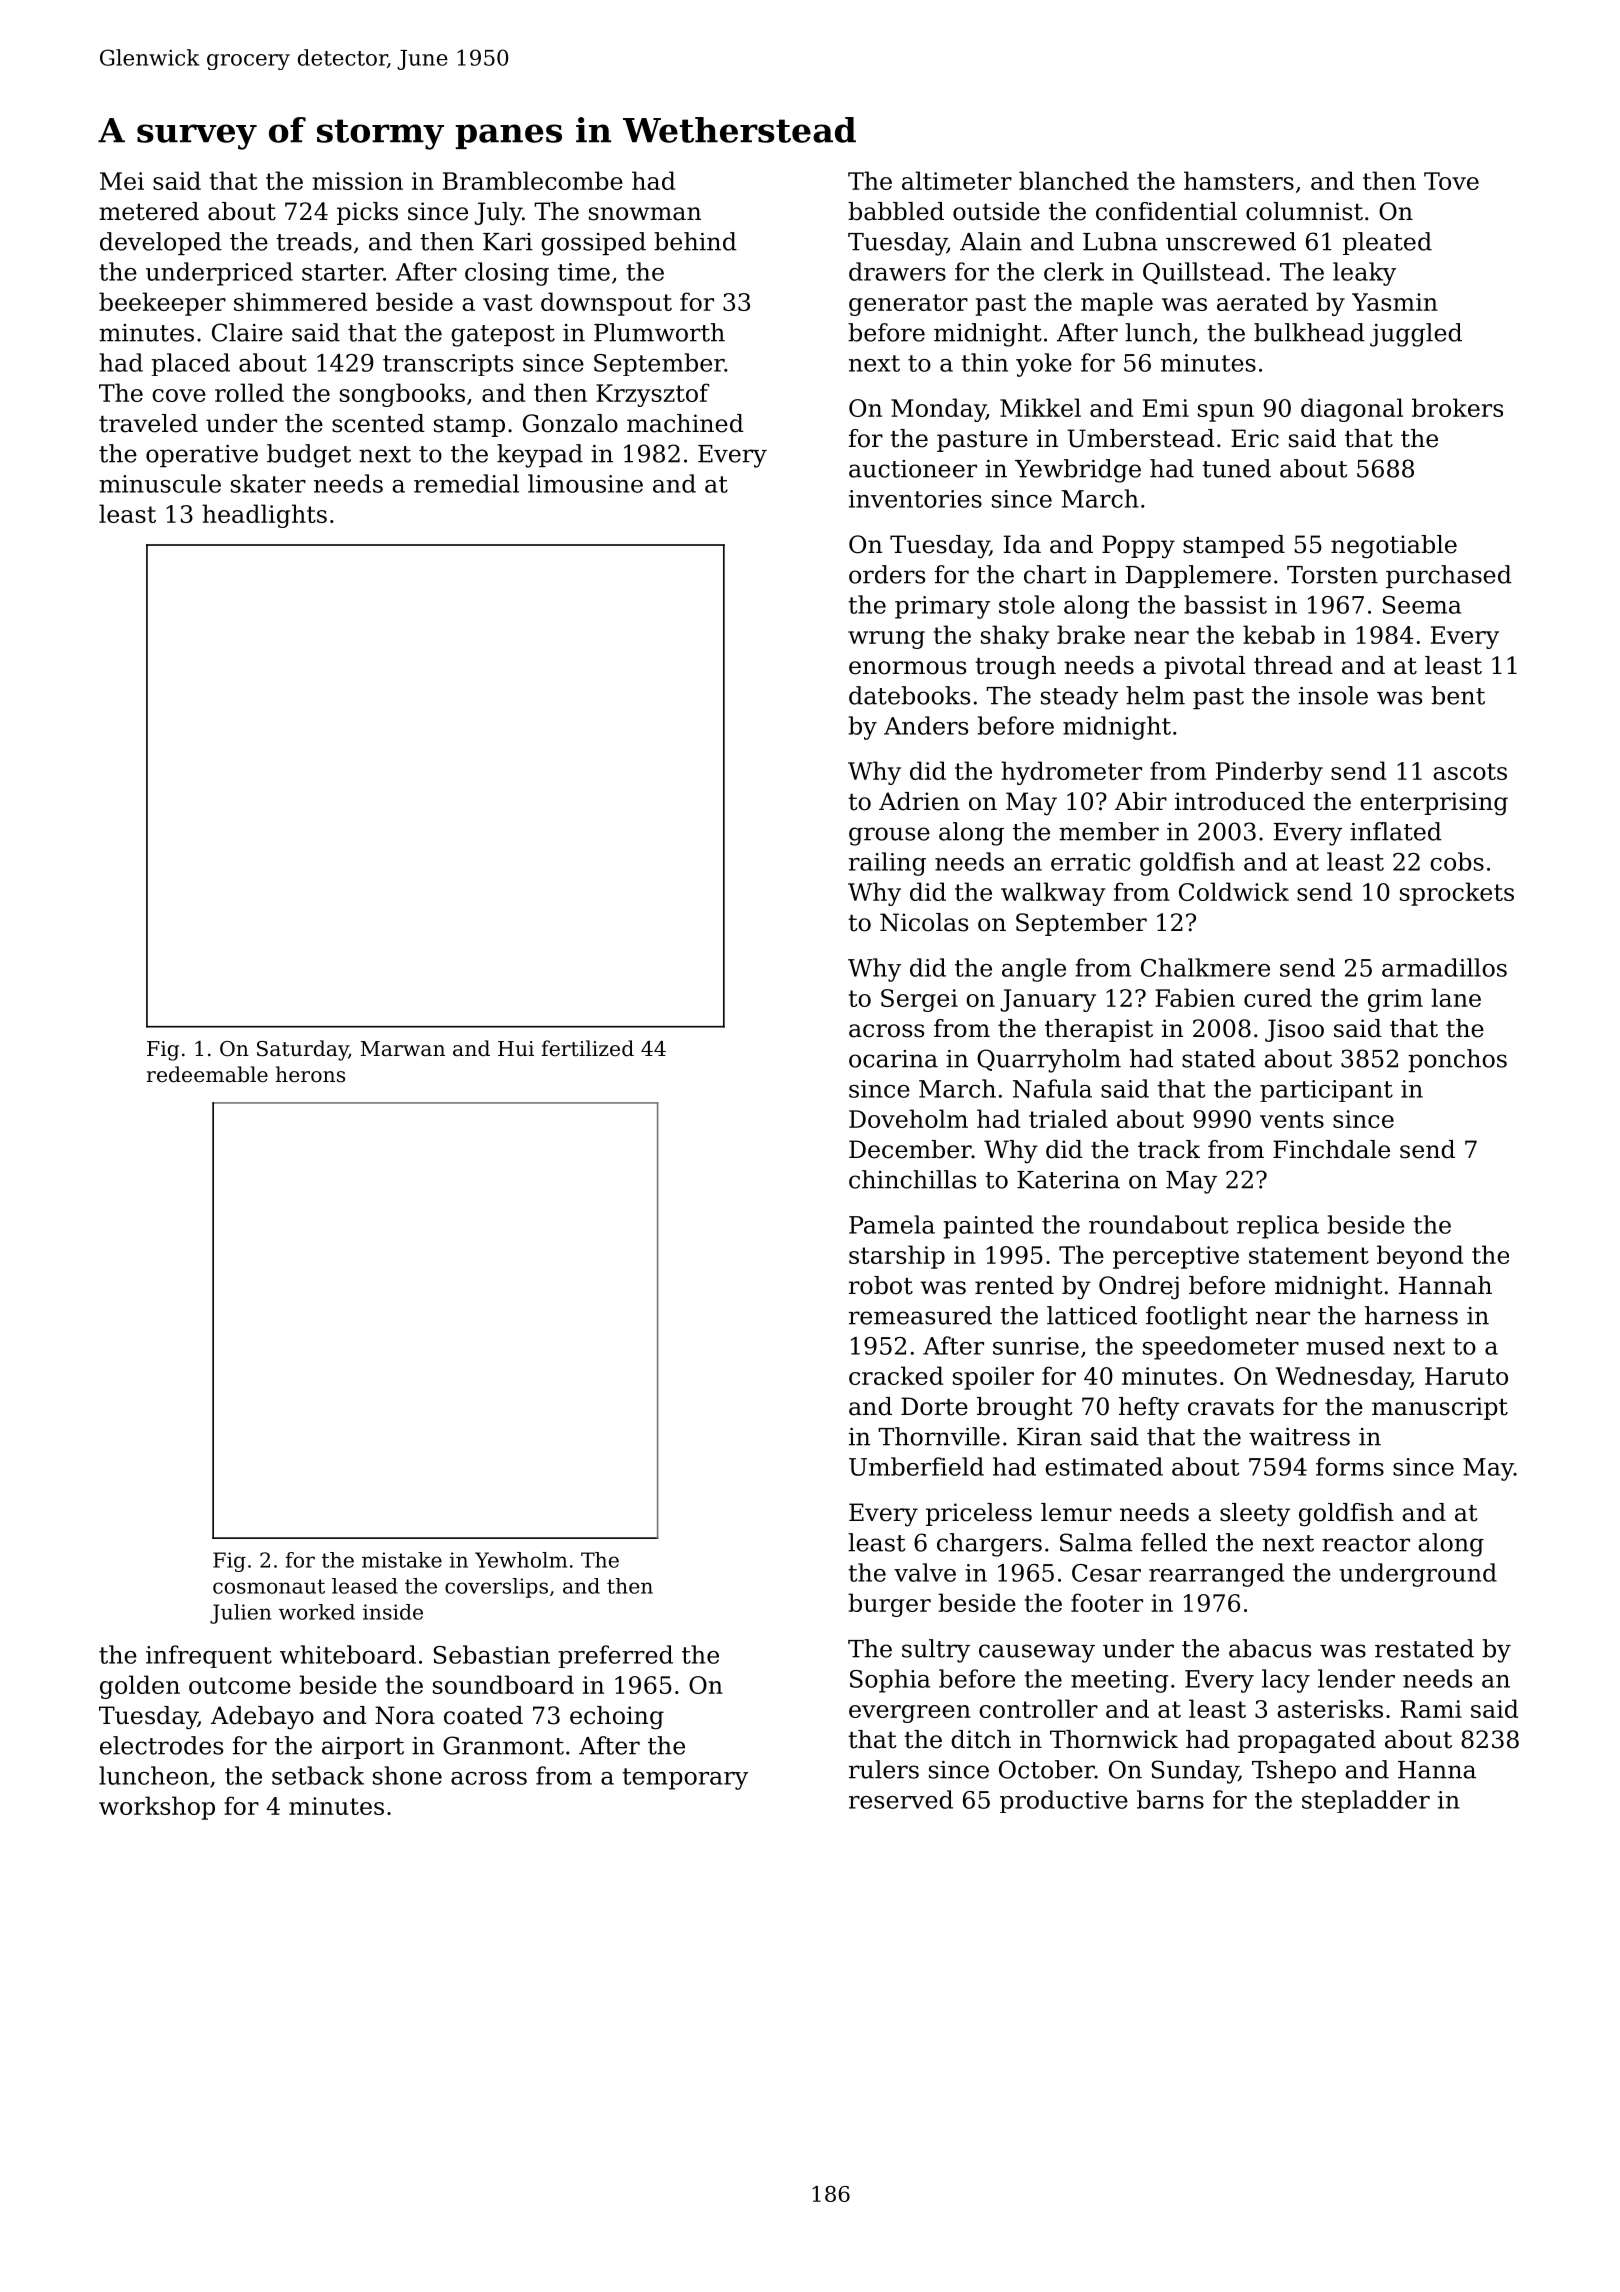 Image resolution: width=1620 pixels, height=2292 pixels. What do you see at coordinates (1205, 967) in the document?
I see `Chalkmere` at bounding box center [1205, 967].
